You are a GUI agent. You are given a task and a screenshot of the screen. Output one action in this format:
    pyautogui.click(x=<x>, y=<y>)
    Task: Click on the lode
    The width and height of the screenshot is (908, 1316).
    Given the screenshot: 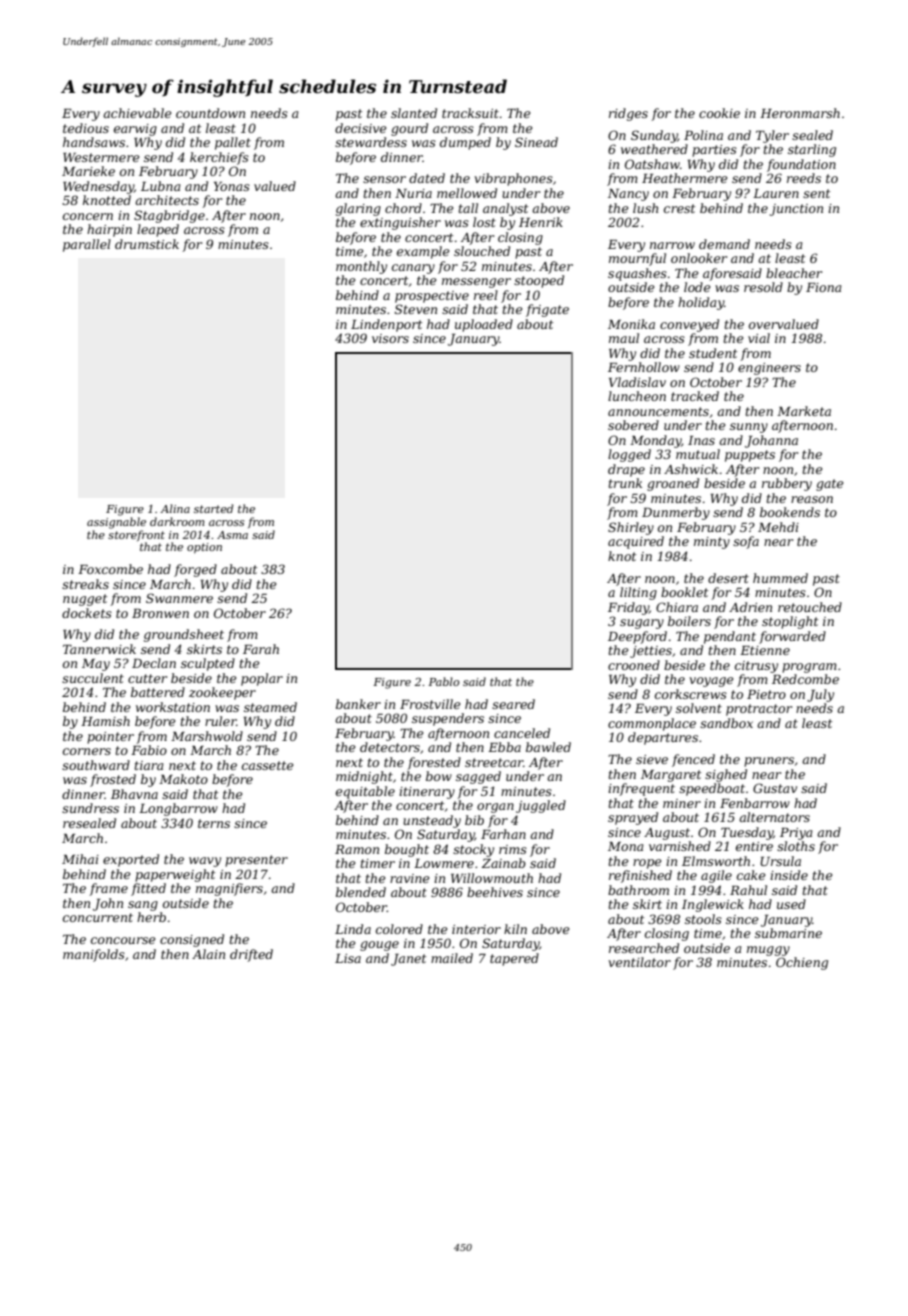 What is the action you would take?
    pyautogui.click(x=697, y=287)
